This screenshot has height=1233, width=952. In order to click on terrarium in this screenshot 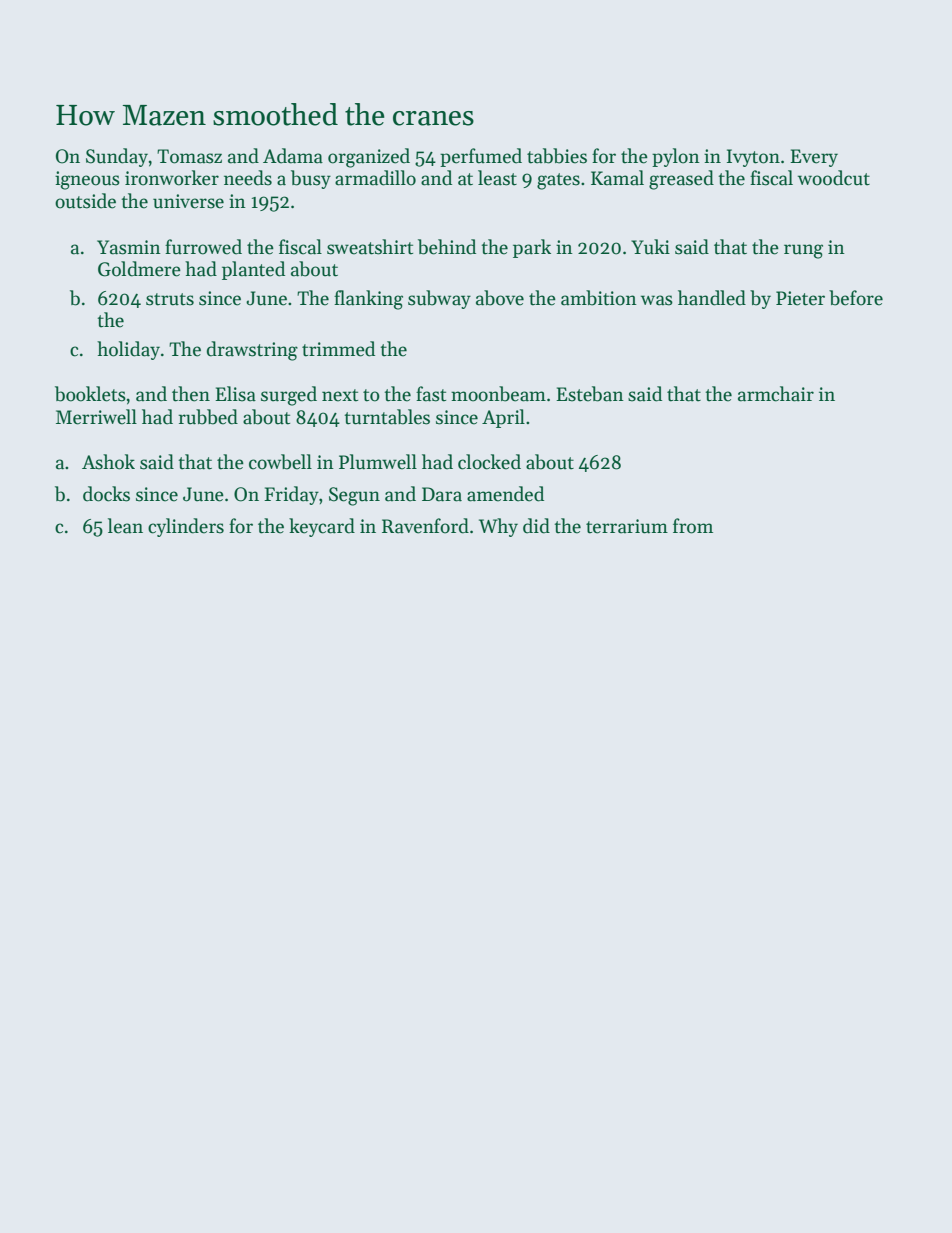, I will do `click(627, 526)`.
